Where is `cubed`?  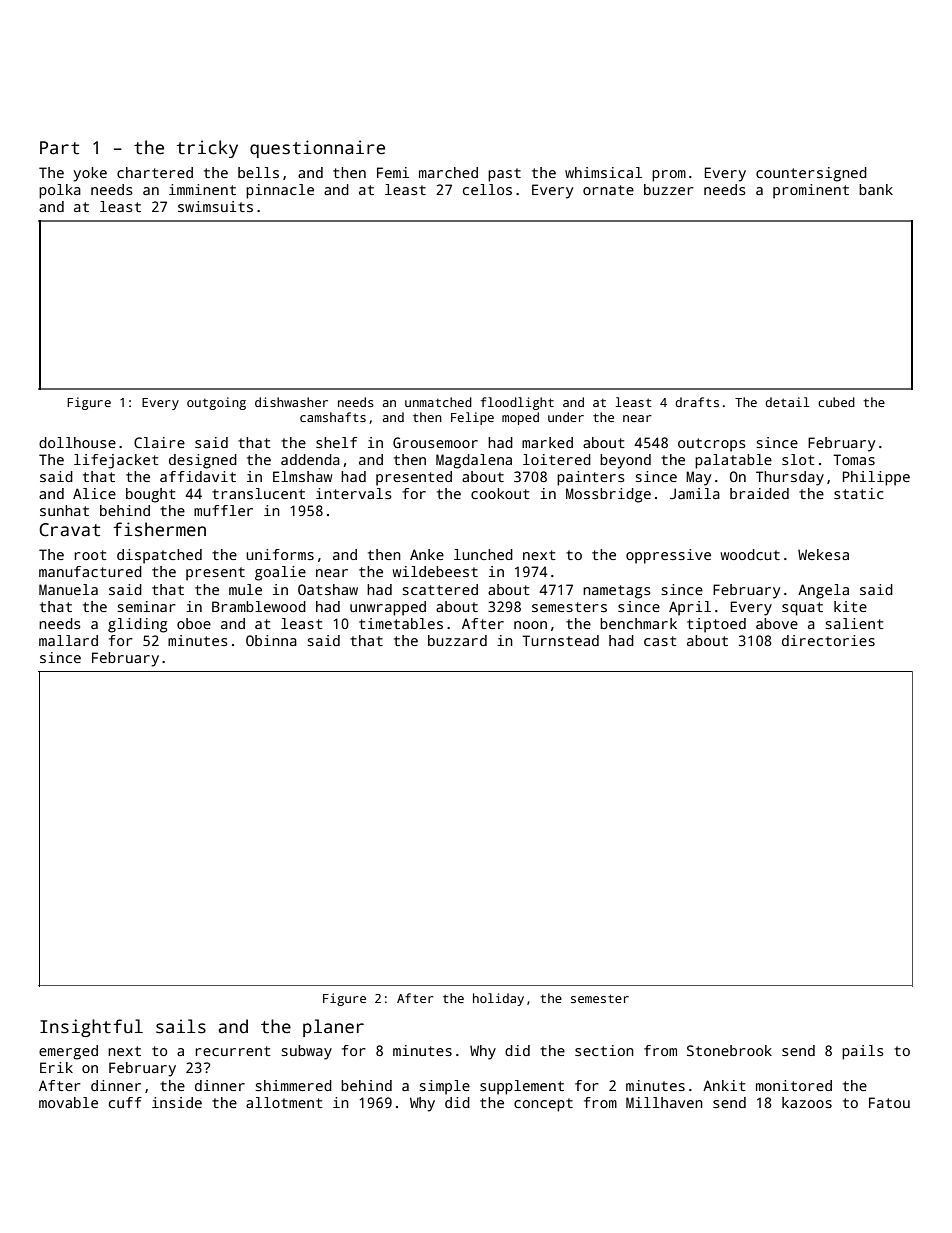 cubed is located at coordinates (836, 402).
